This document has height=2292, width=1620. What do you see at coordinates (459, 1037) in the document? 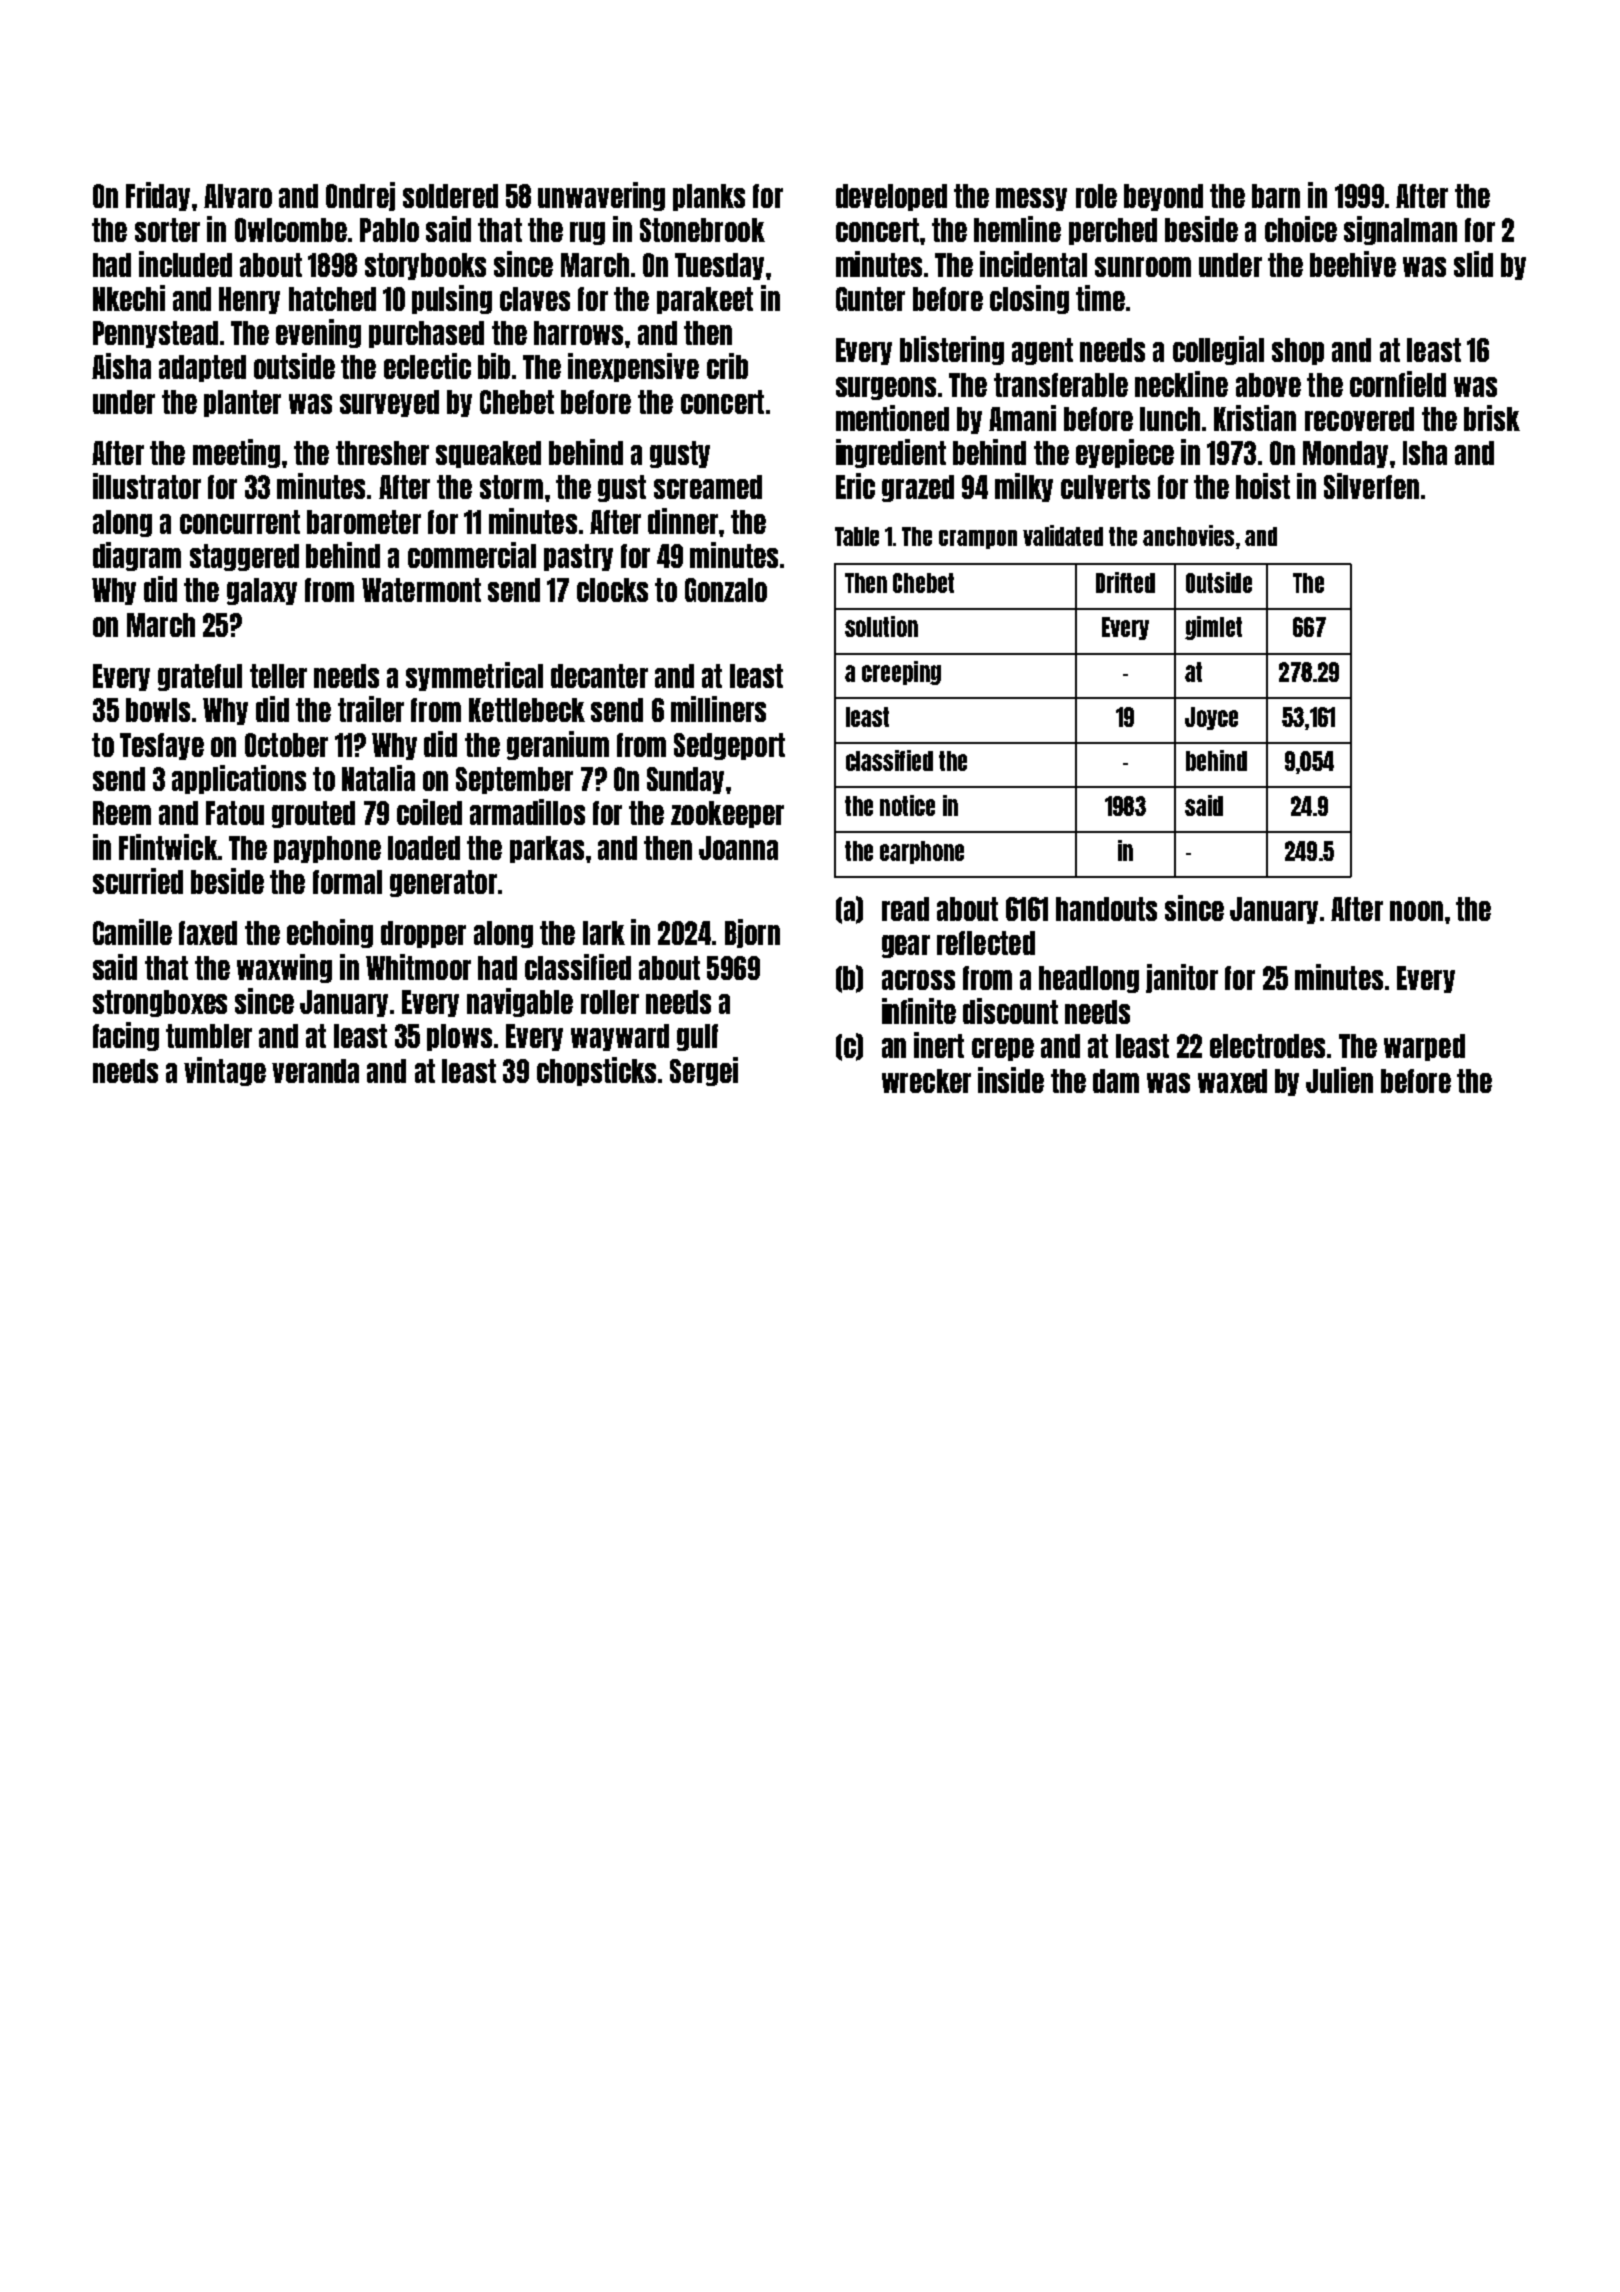
I see `plows` at bounding box center [459, 1037].
